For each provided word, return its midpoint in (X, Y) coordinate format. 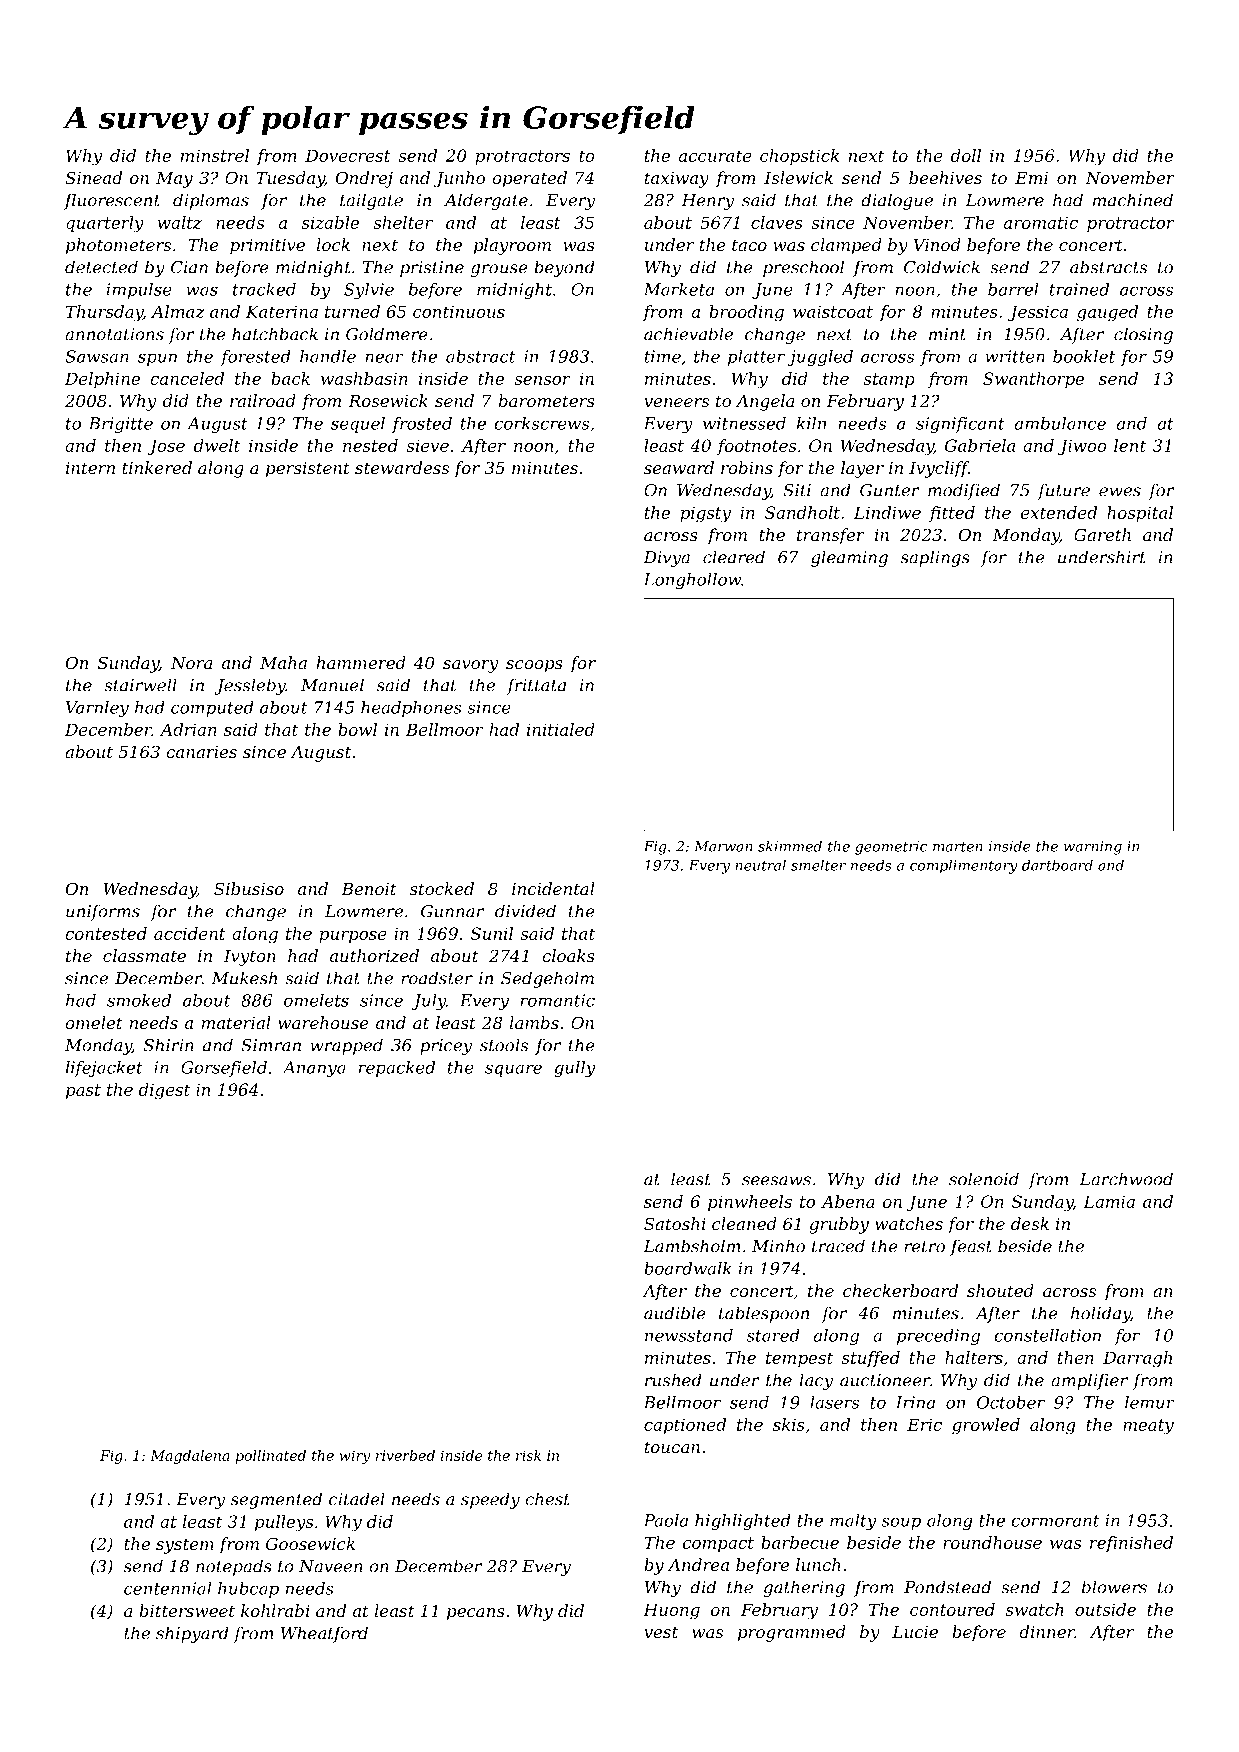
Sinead (93, 177)
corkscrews (541, 423)
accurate (715, 156)
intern (90, 468)
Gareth (1102, 534)
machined (1133, 200)
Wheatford (324, 1634)
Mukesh (244, 978)
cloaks (568, 955)
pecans (476, 1614)
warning (1093, 848)
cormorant (1055, 1521)
